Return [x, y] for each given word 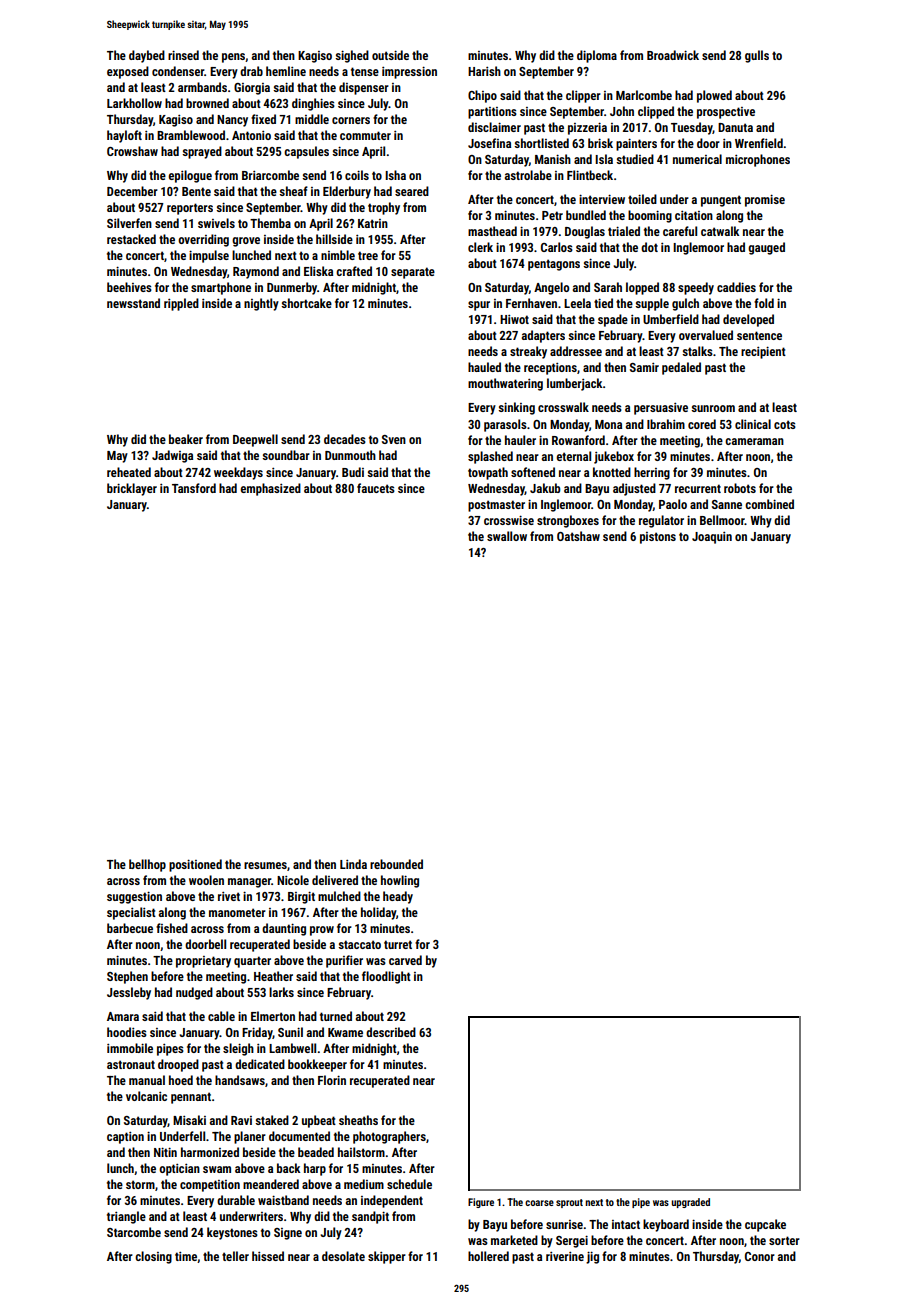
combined [769, 504]
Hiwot [514, 319]
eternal [573, 456]
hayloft [124, 136]
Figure [481, 1203]
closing [153, 1257]
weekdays [238, 473]
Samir [644, 367]
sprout [569, 1203]
